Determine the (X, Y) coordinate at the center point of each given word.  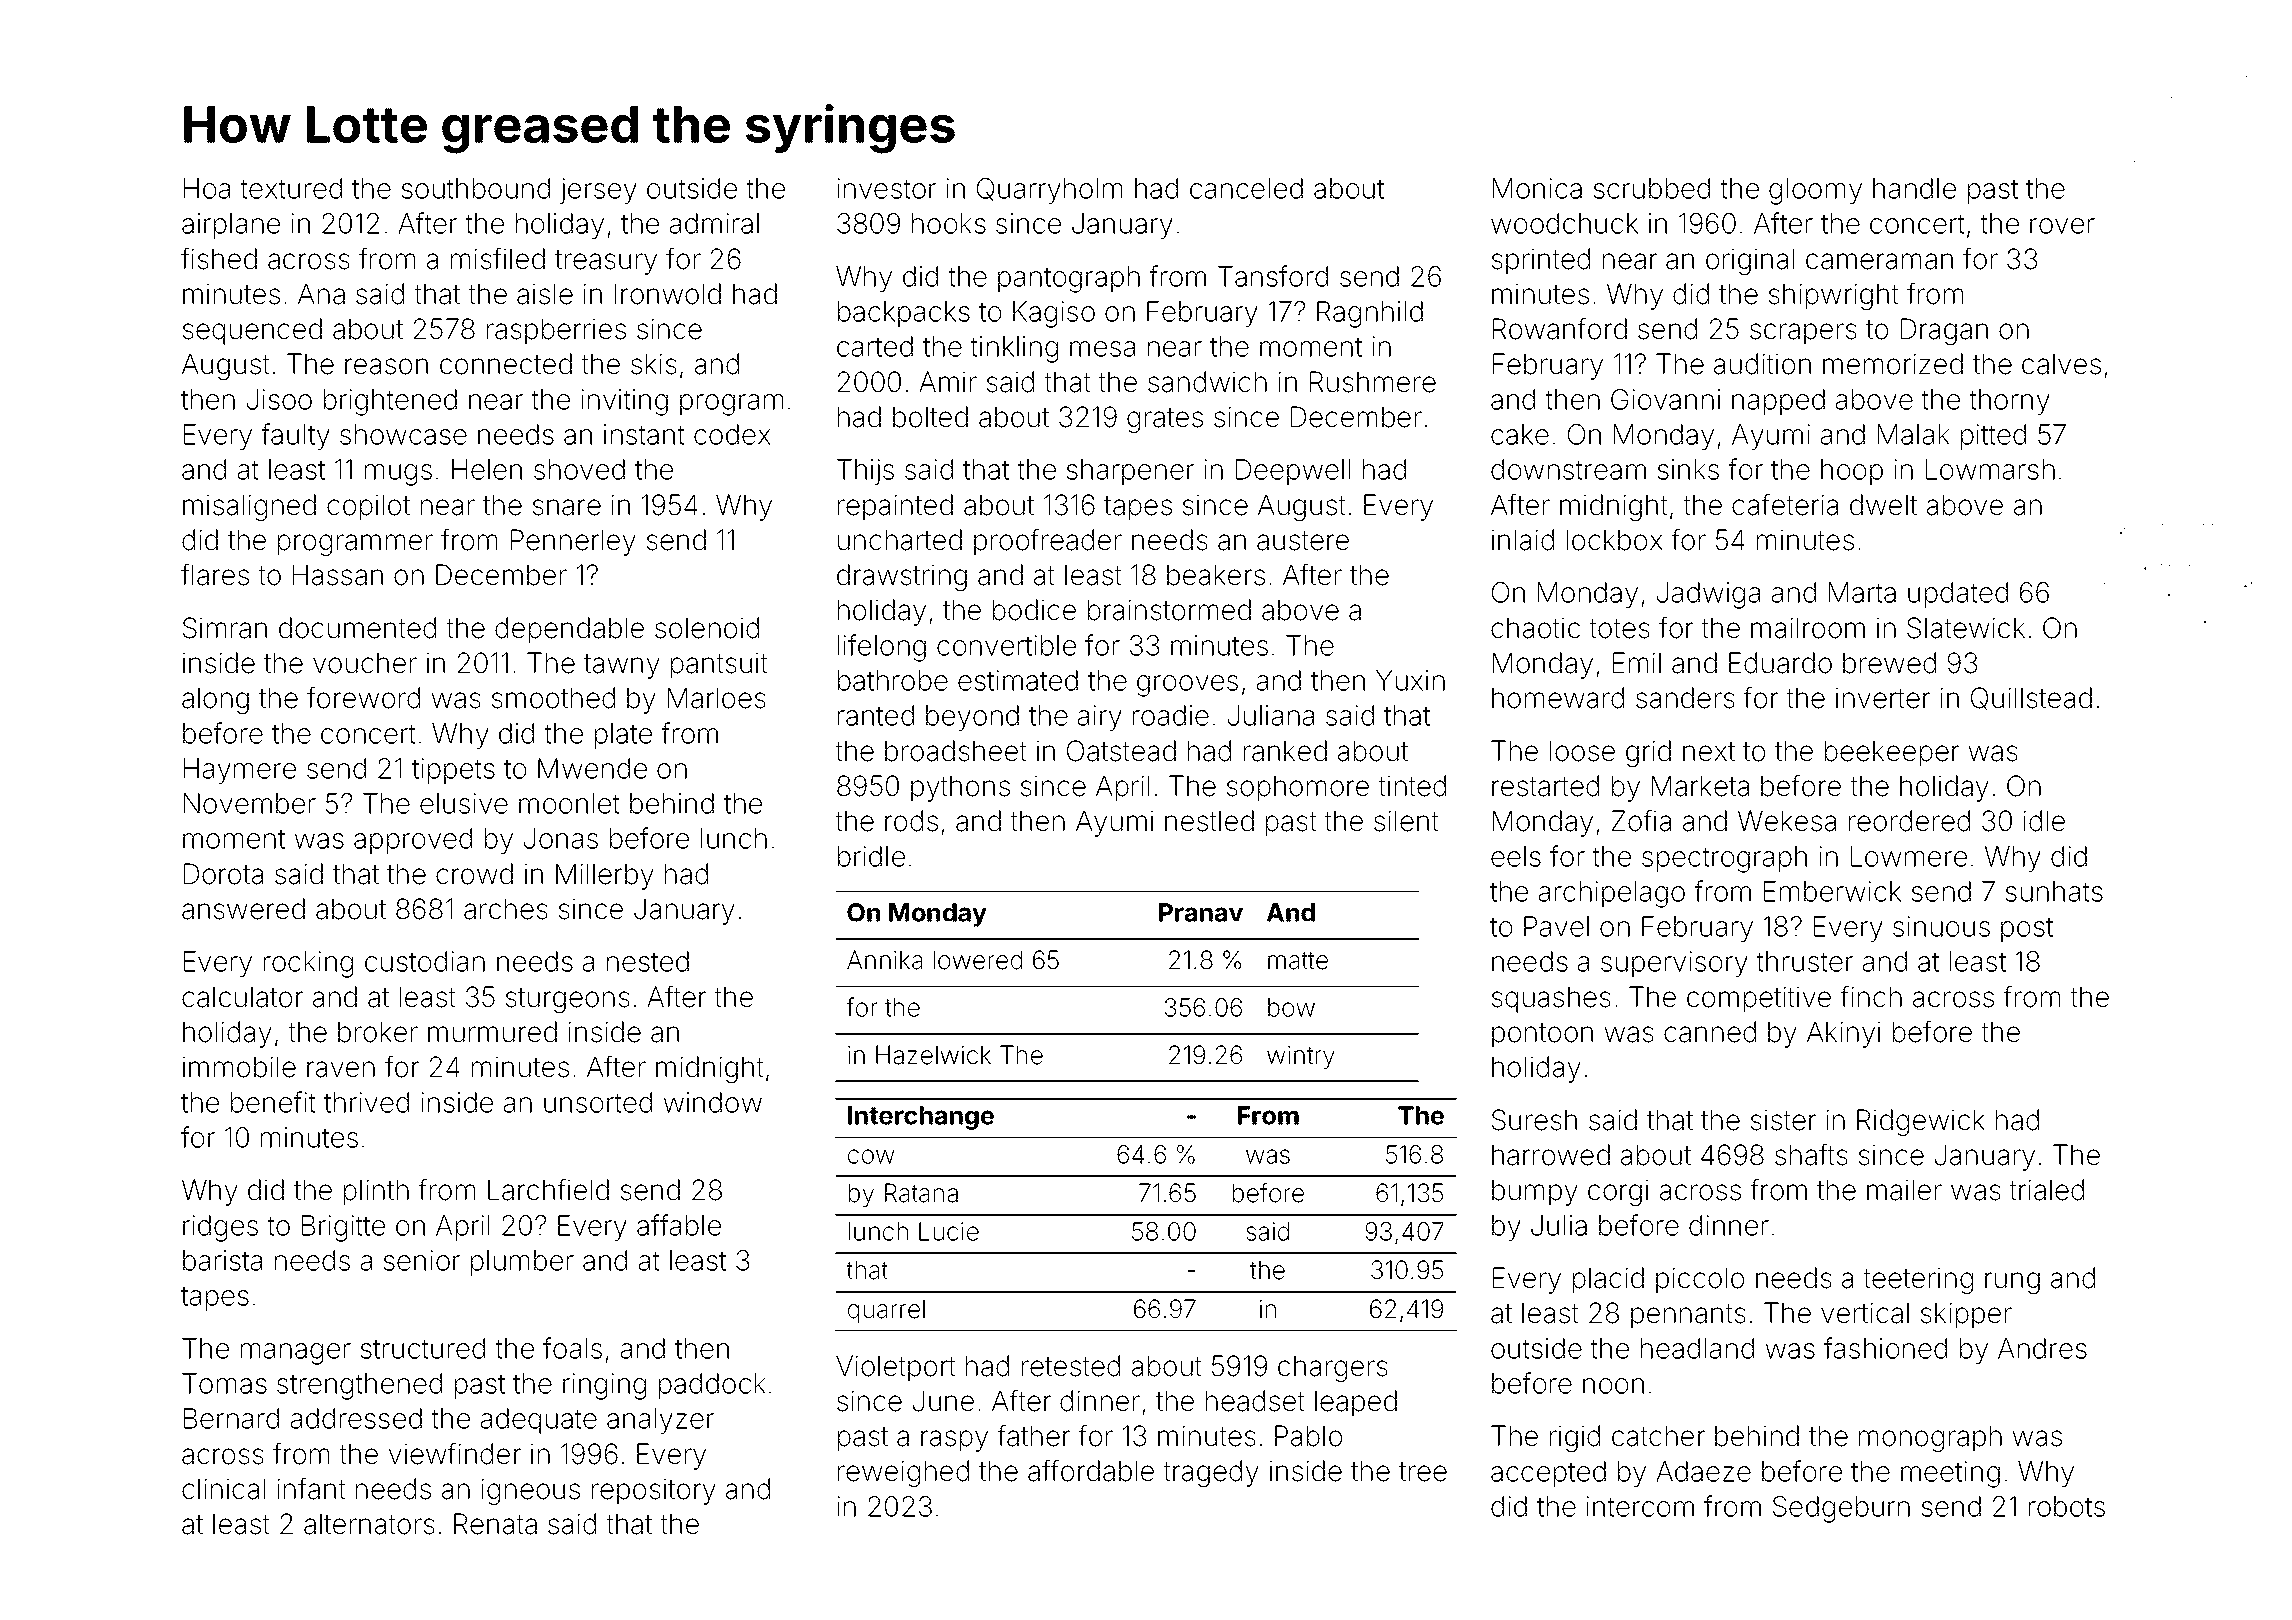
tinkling (1014, 349)
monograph (1930, 1438)
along (215, 700)
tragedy (1211, 1473)
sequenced (252, 331)
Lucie (949, 1231)
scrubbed (1652, 188)
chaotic (1535, 628)
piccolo (1700, 1280)
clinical (223, 1489)
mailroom (1808, 628)
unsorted (598, 1102)
